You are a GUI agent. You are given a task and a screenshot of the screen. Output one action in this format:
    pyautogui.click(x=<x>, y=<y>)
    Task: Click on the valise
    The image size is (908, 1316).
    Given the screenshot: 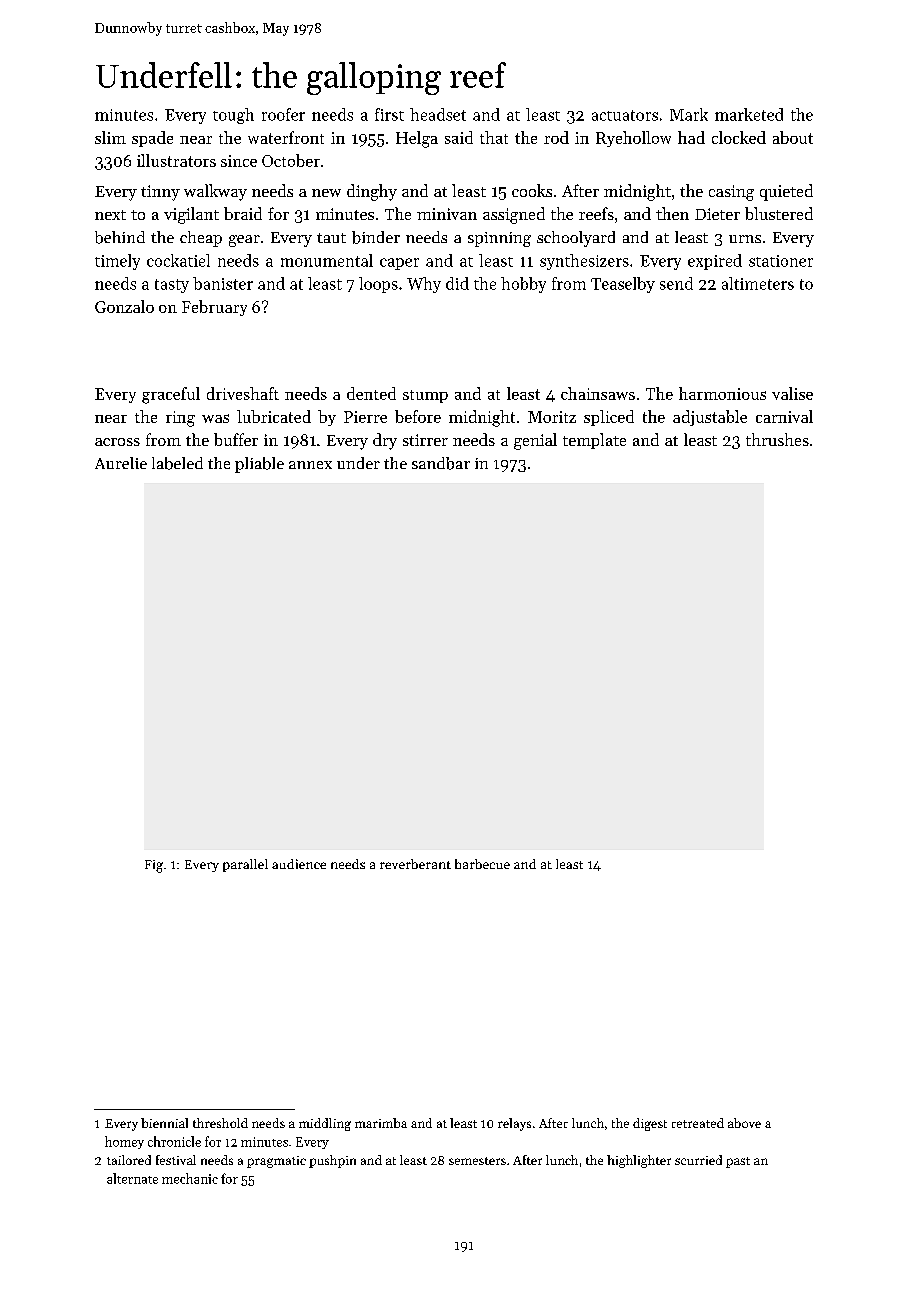 What is the action you would take?
    pyautogui.click(x=792, y=393)
